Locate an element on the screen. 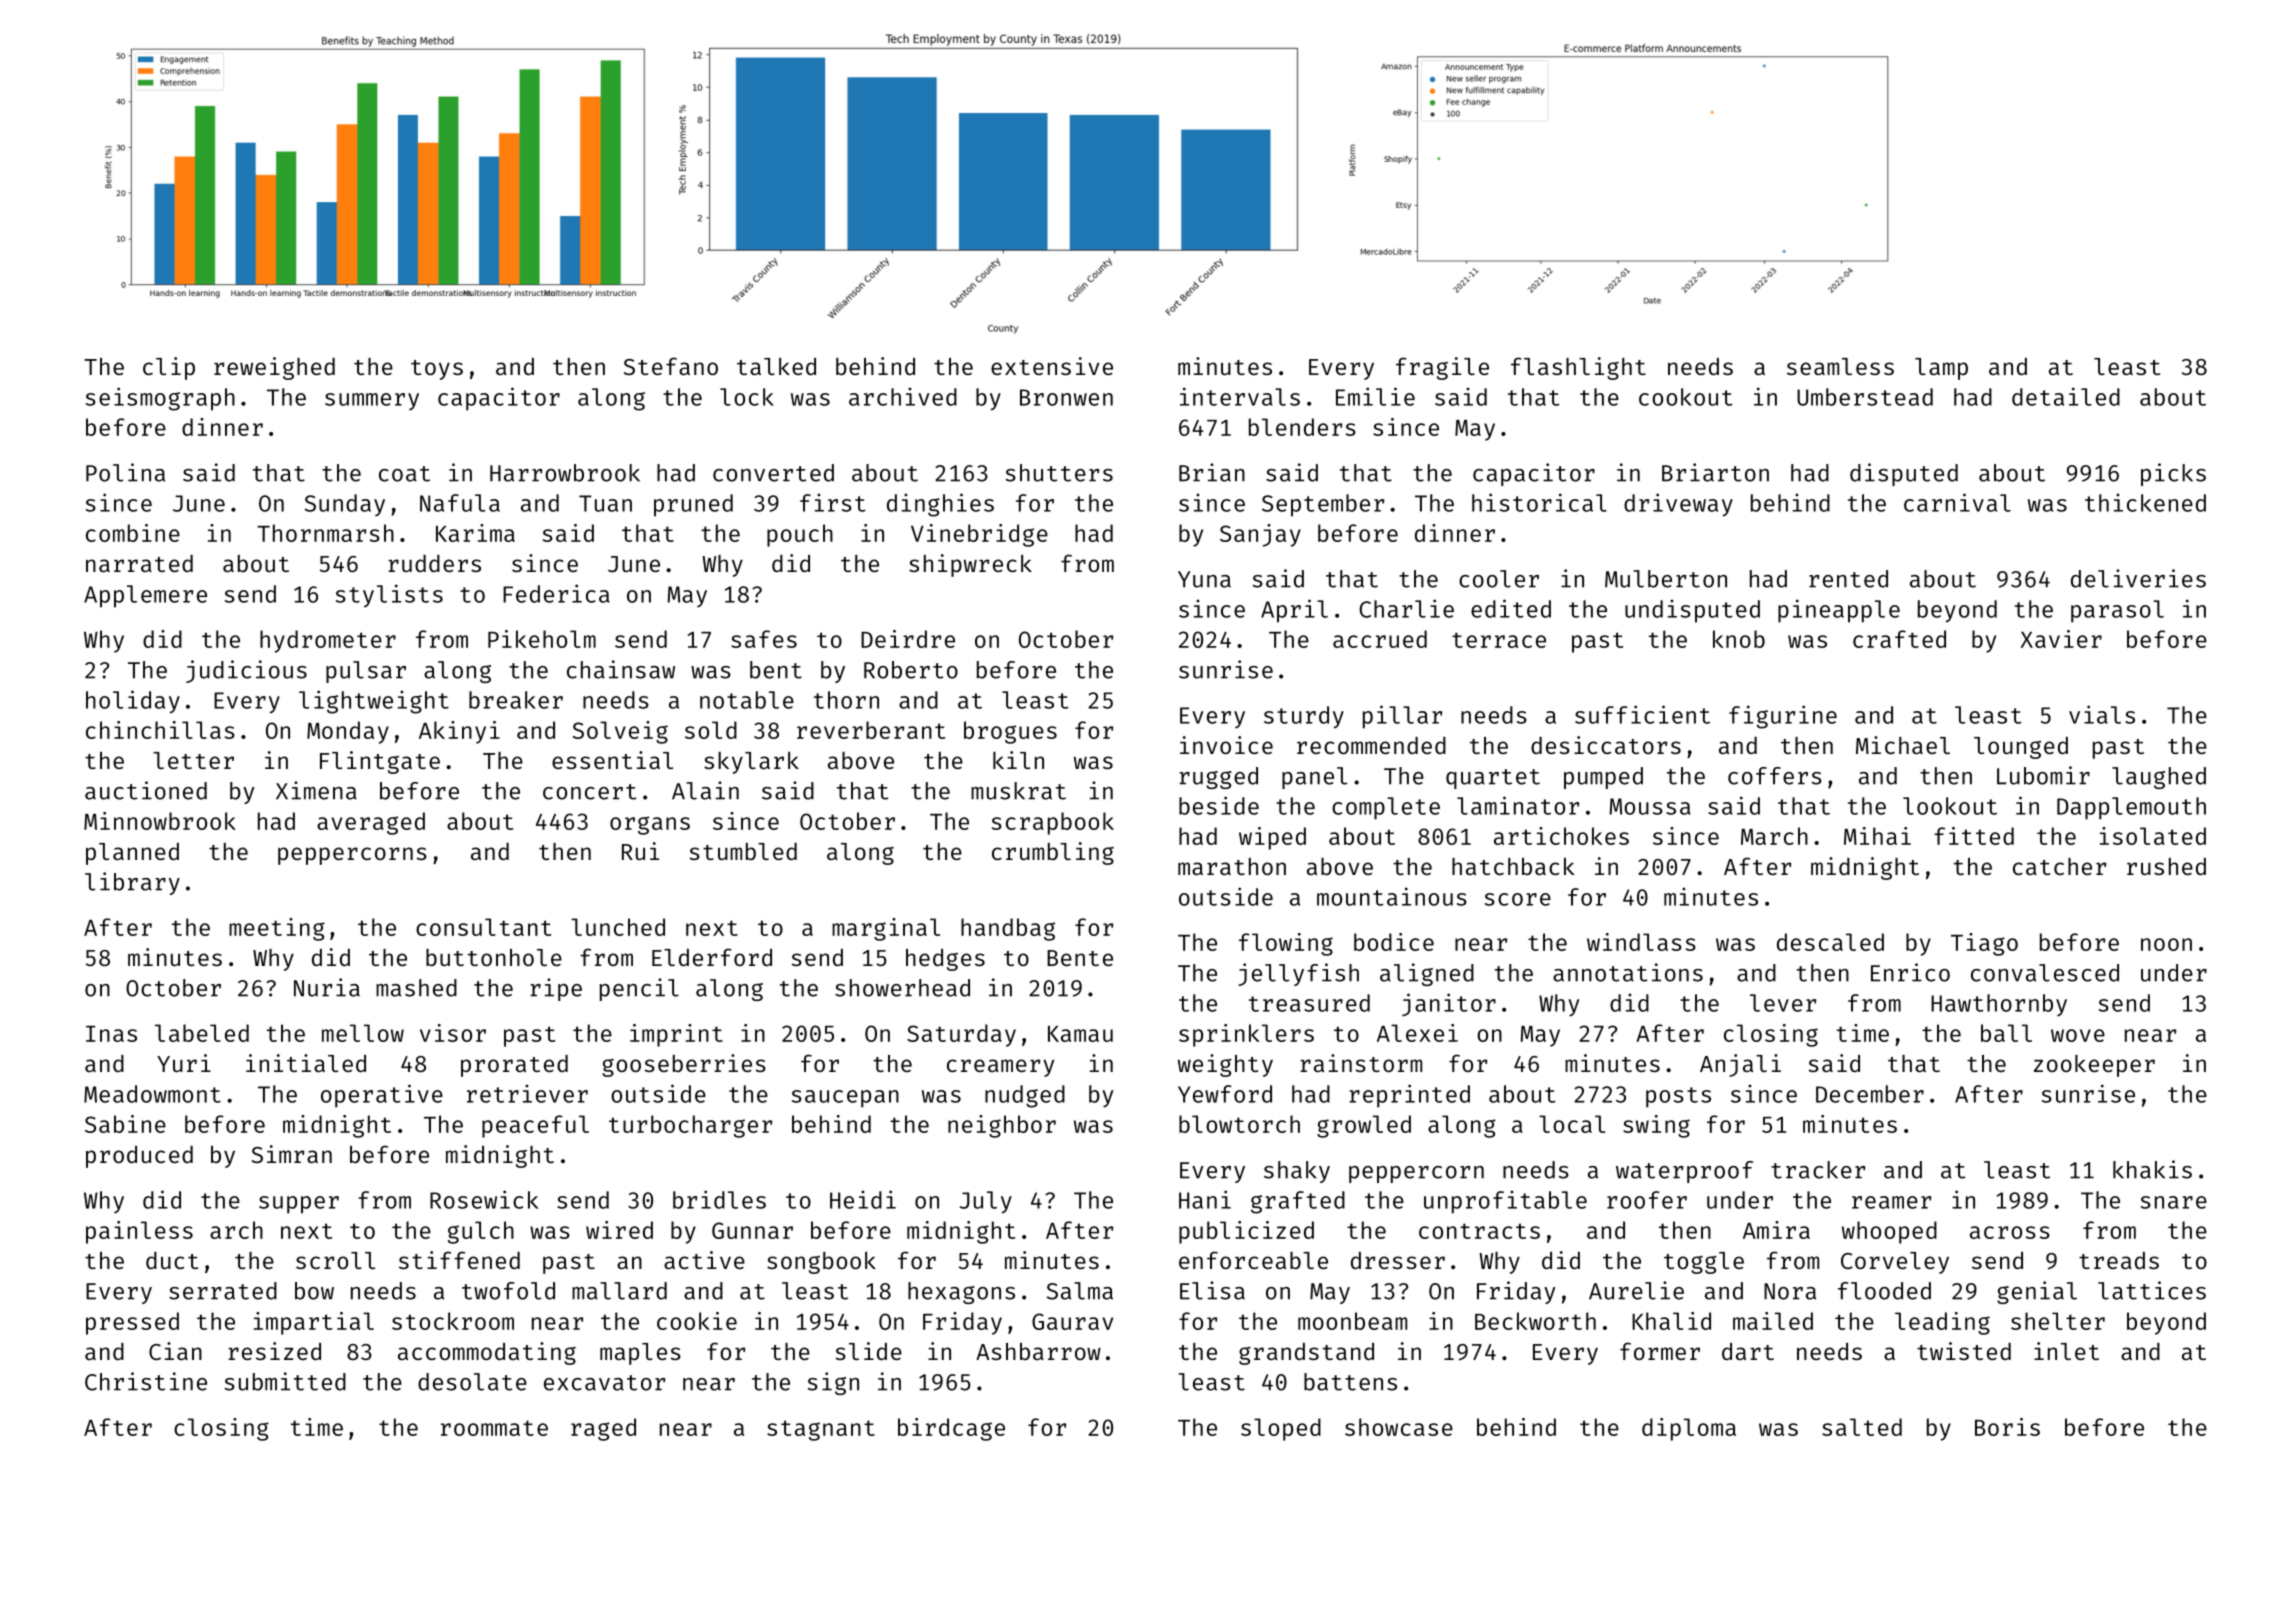  shipwreck is located at coordinates (970, 565).
